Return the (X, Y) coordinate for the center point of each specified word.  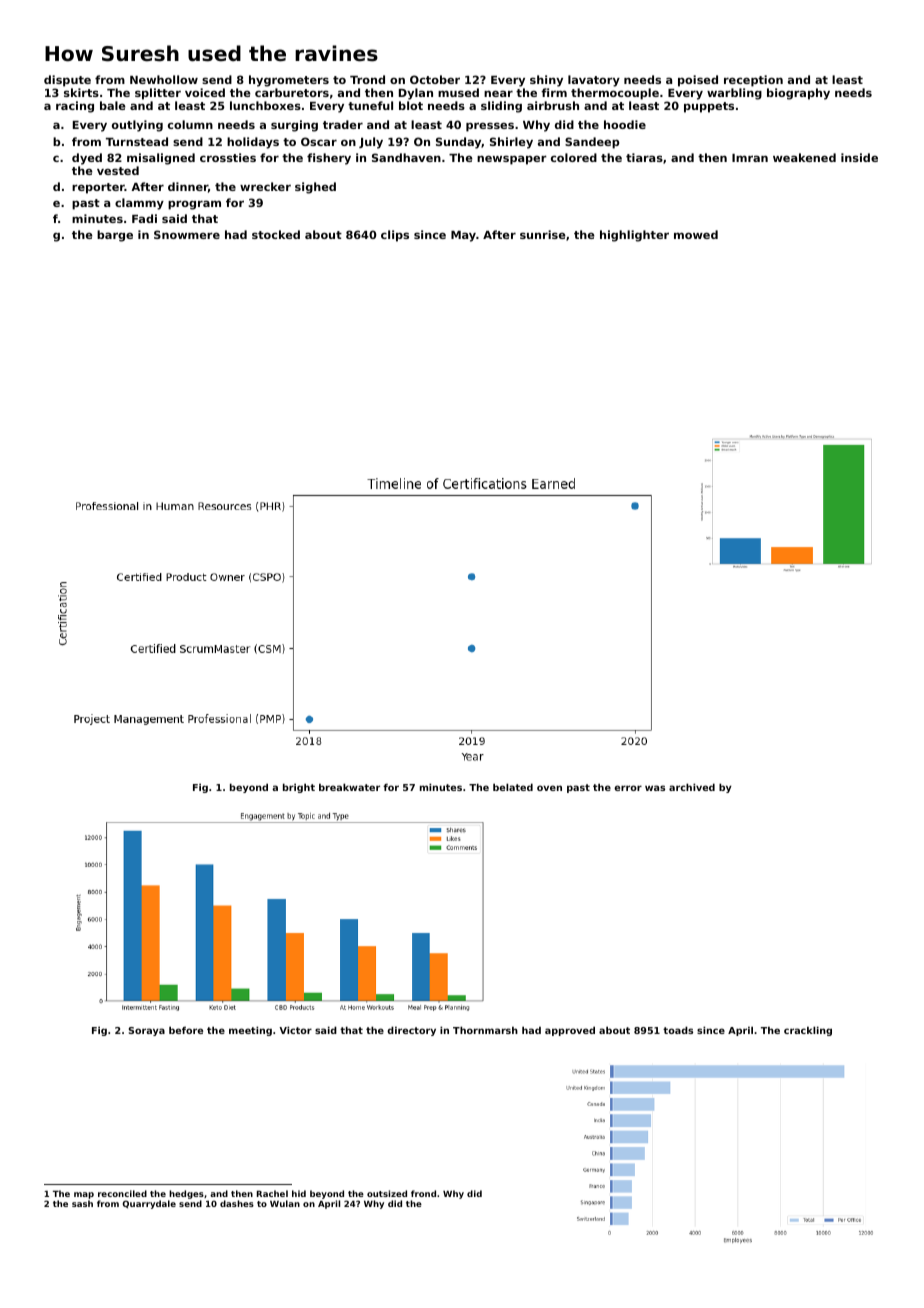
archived (692, 787)
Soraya (147, 1031)
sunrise (543, 234)
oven (549, 788)
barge (115, 236)
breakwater (349, 787)
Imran (750, 158)
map (84, 1195)
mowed (696, 234)
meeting (250, 1031)
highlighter (634, 236)
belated (513, 787)
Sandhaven (406, 157)
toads (678, 1030)
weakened (804, 157)
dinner (188, 186)
